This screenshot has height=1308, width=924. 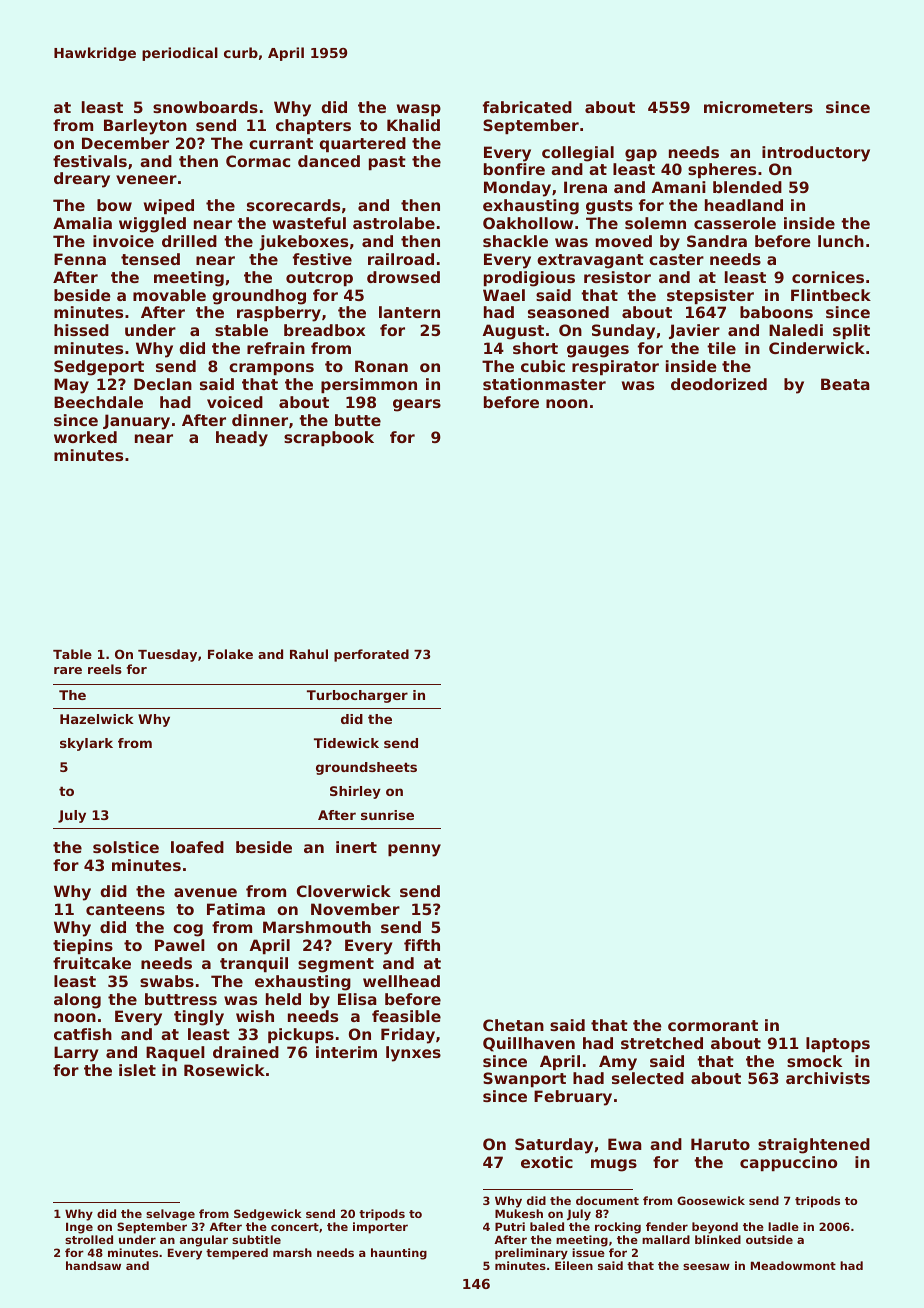 I want to click on snowboards, so click(x=205, y=107).
